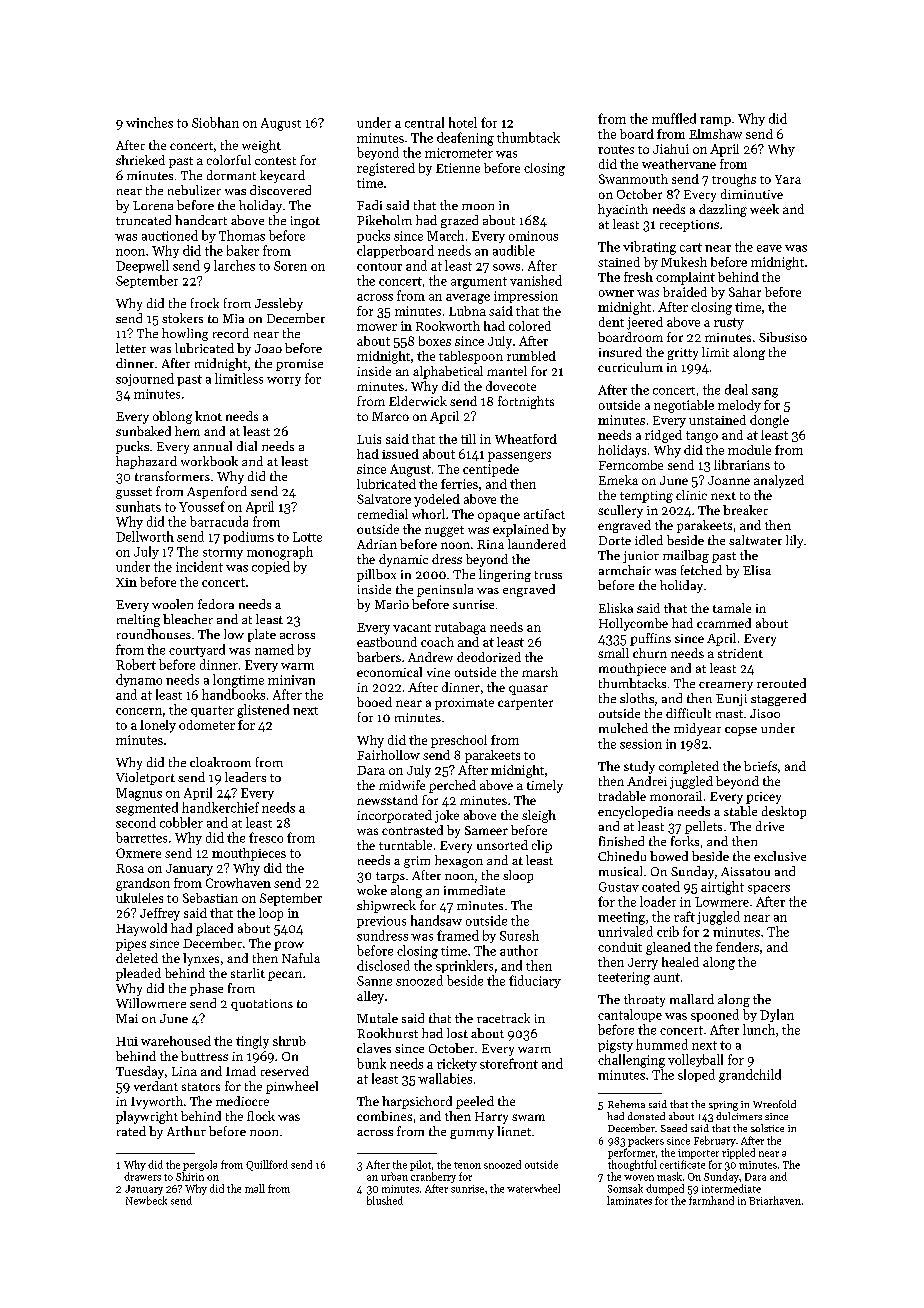  What do you see at coordinates (209, 461) in the screenshot?
I see `workbook` at bounding box center [209, 461].
